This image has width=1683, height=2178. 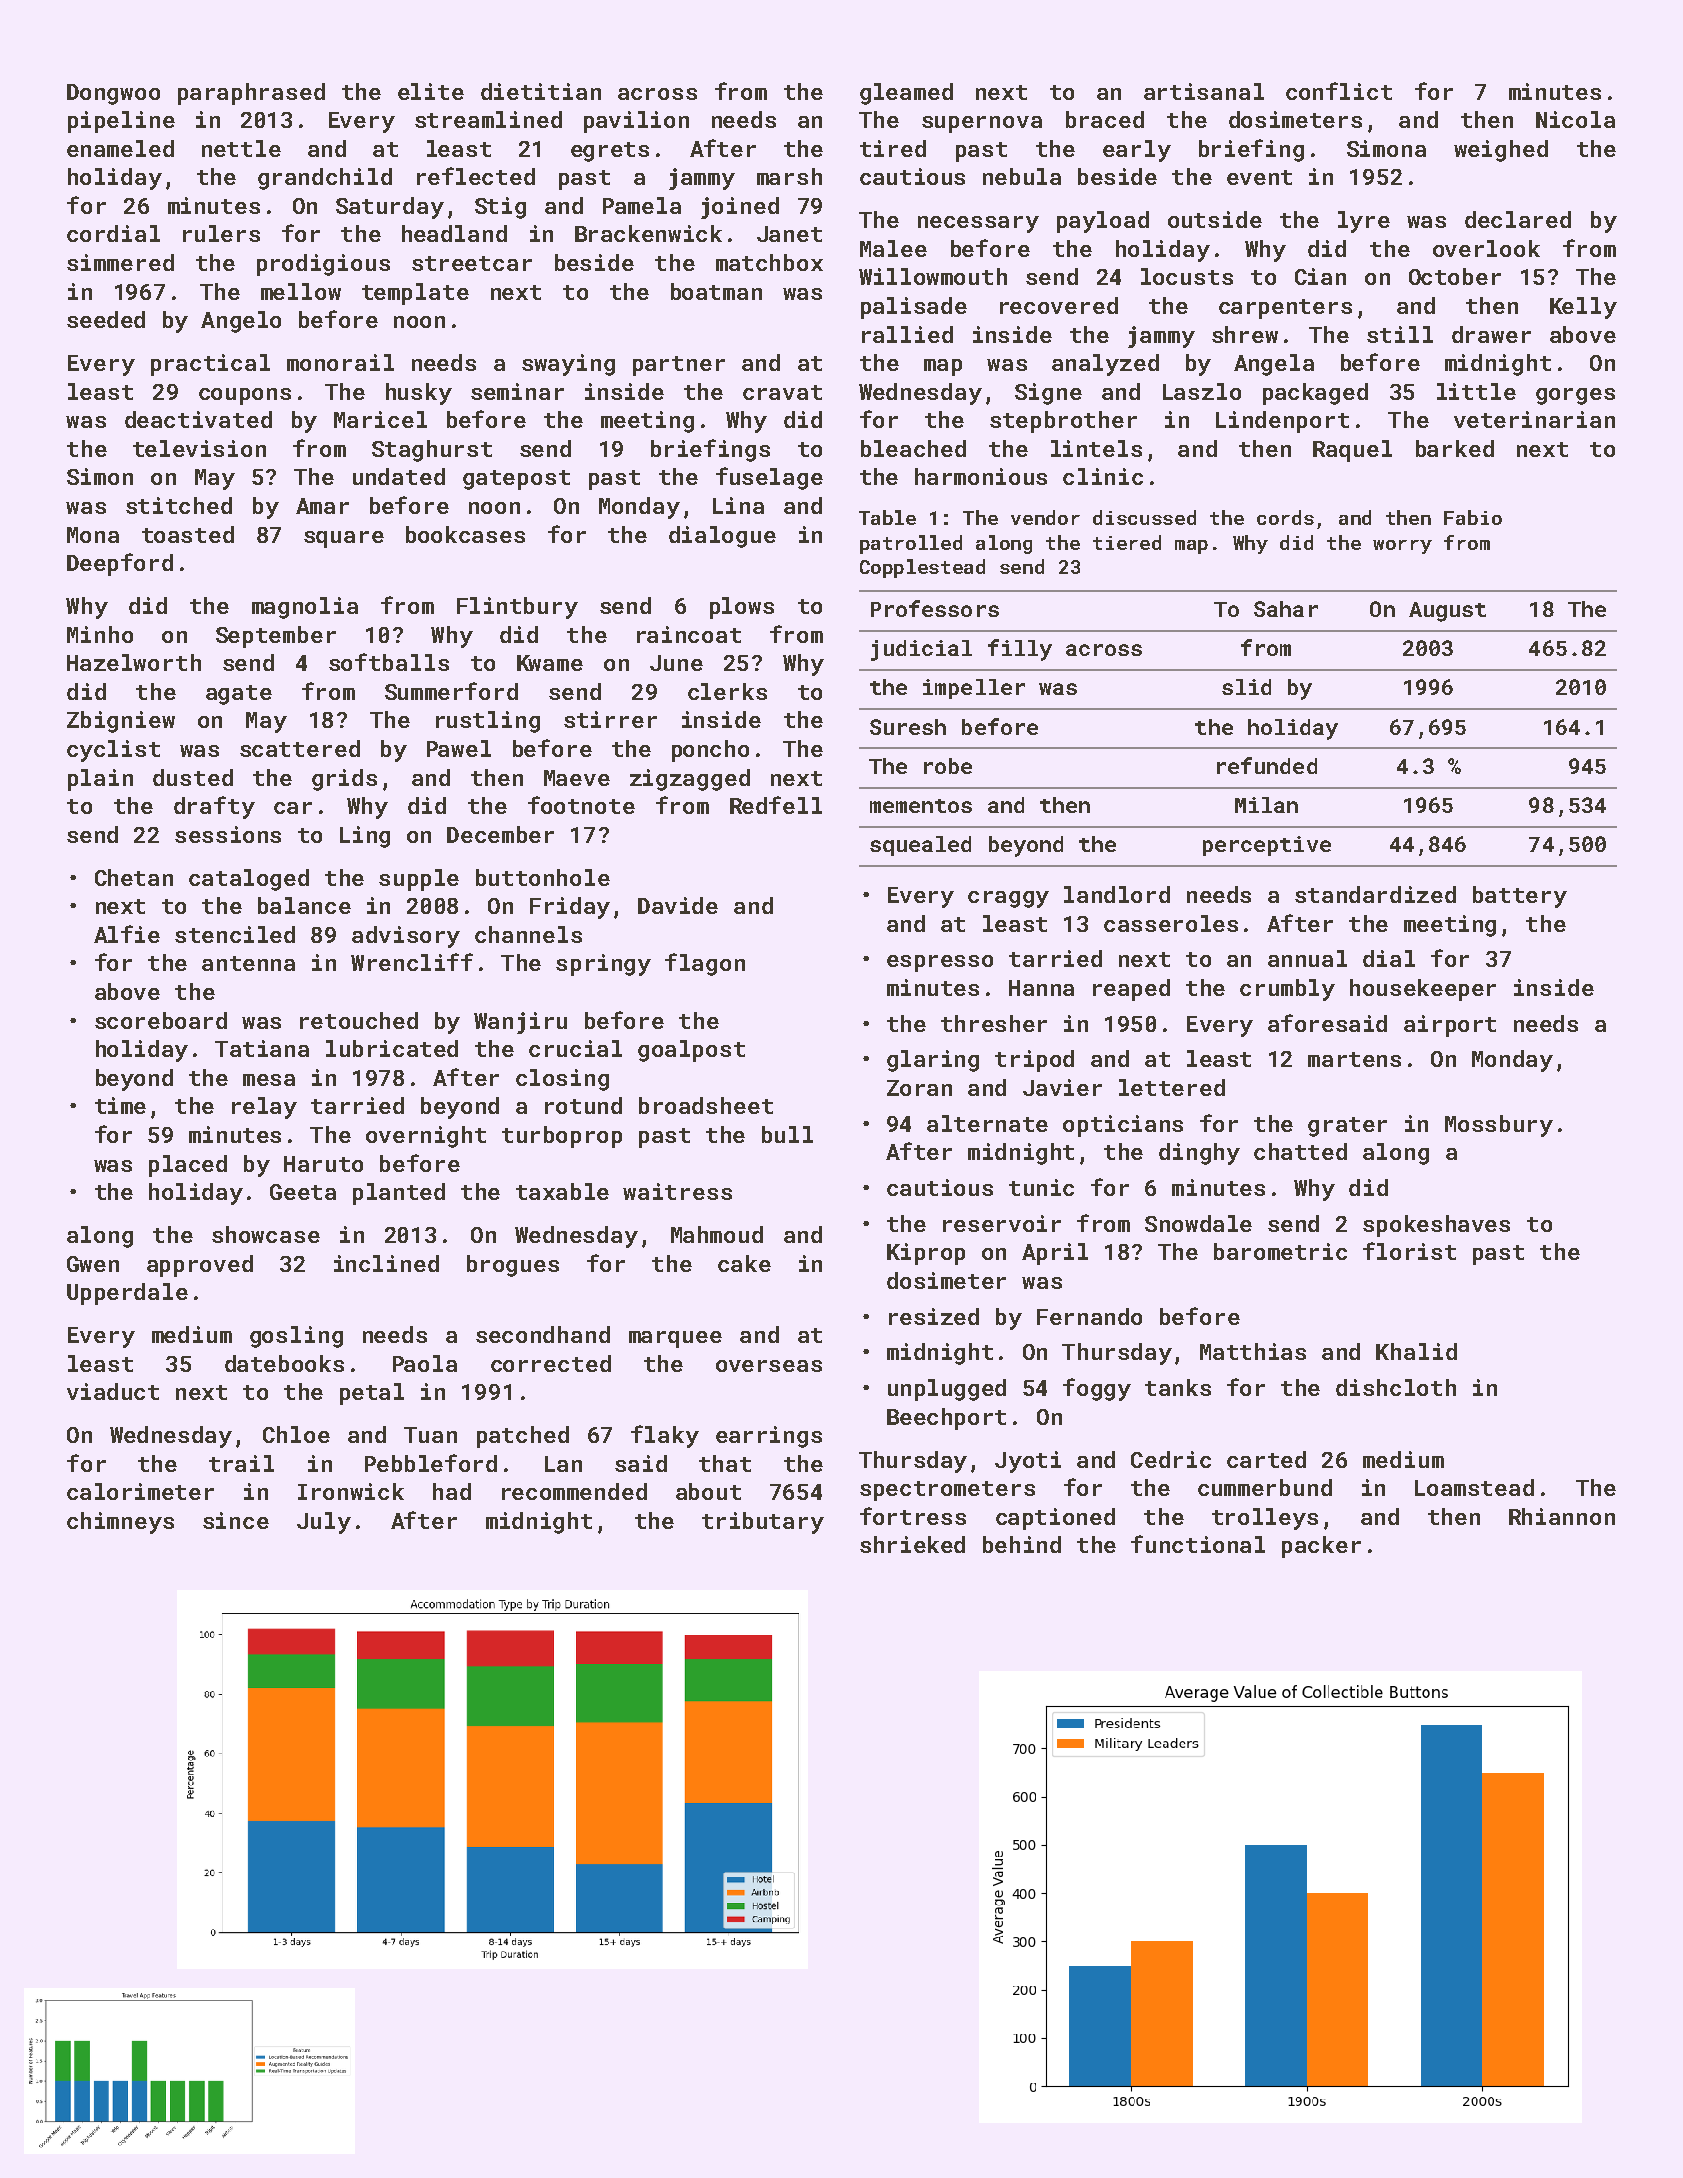 What do you see at coordinates (120, 1523) in the image?
I see `chimneys` at bounding box center [120, 1523].
